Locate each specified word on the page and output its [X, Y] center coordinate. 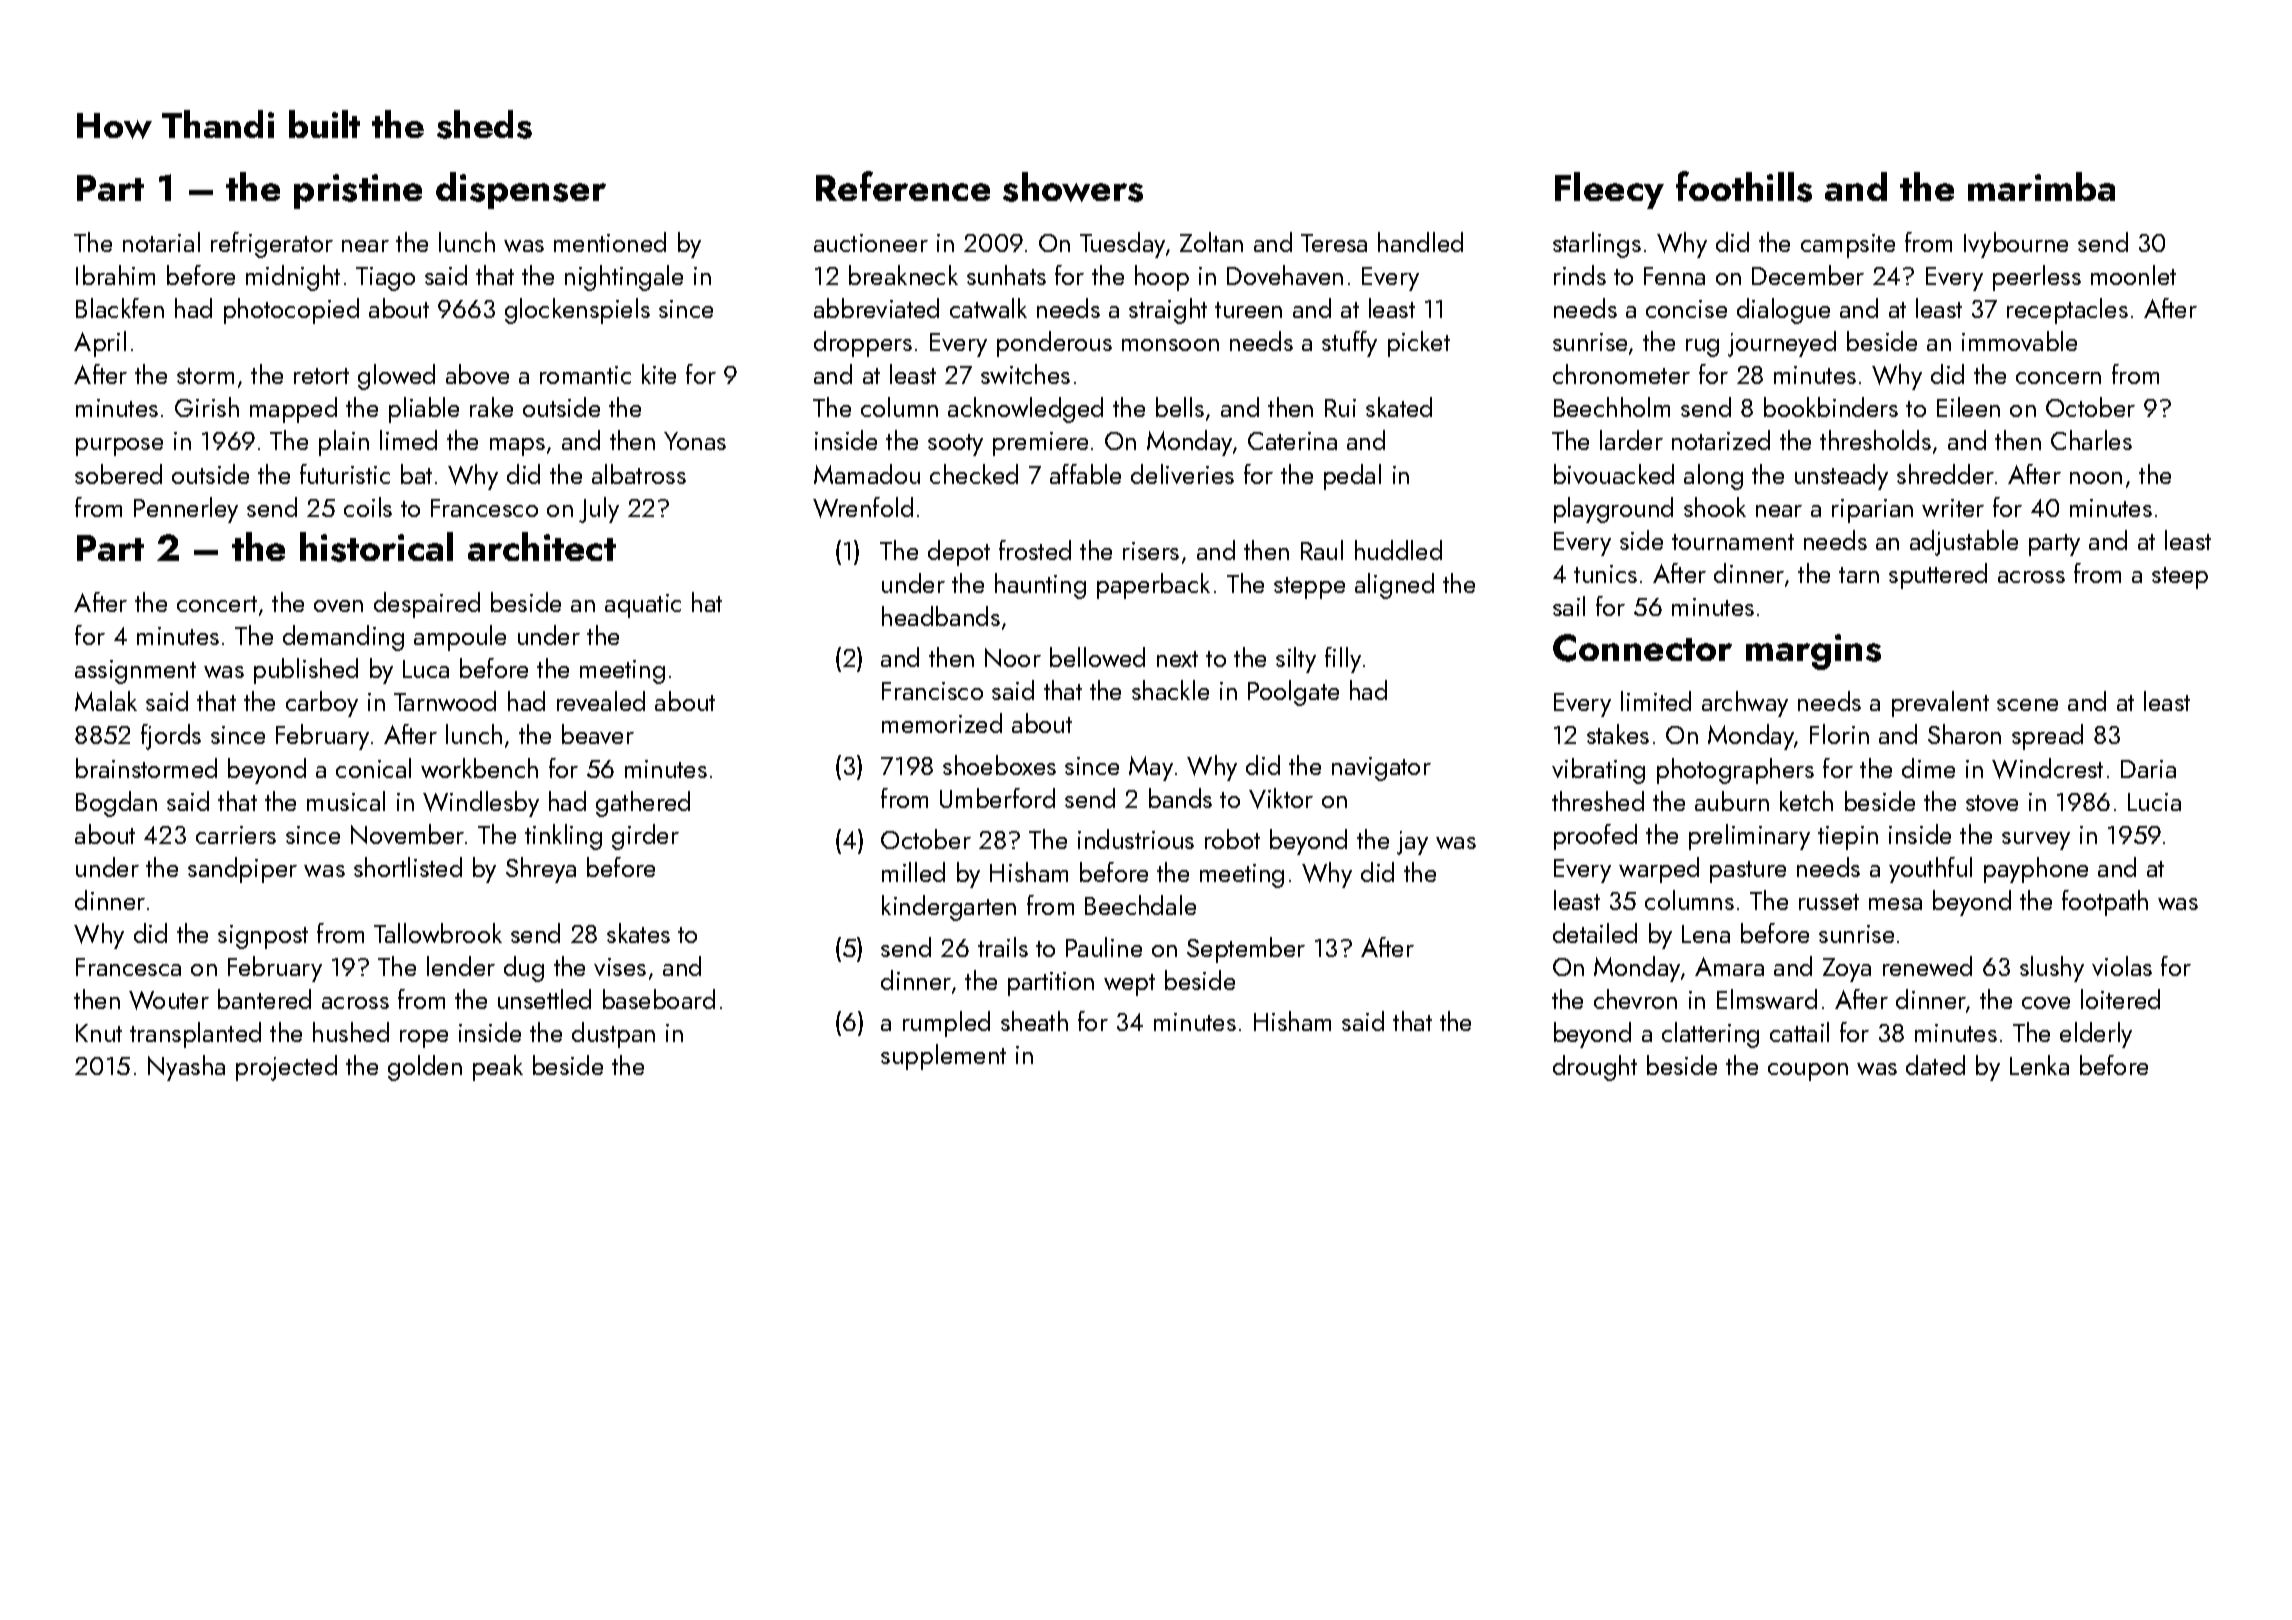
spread [2047, 737]
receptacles [2067, 311]
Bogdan [116, 804]
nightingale [624, 278]
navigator [1381, 769]
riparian [1872, 511]
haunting [1040, 586]
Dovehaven [1285, 275]
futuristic [345, 474]
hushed [351, 1032]
